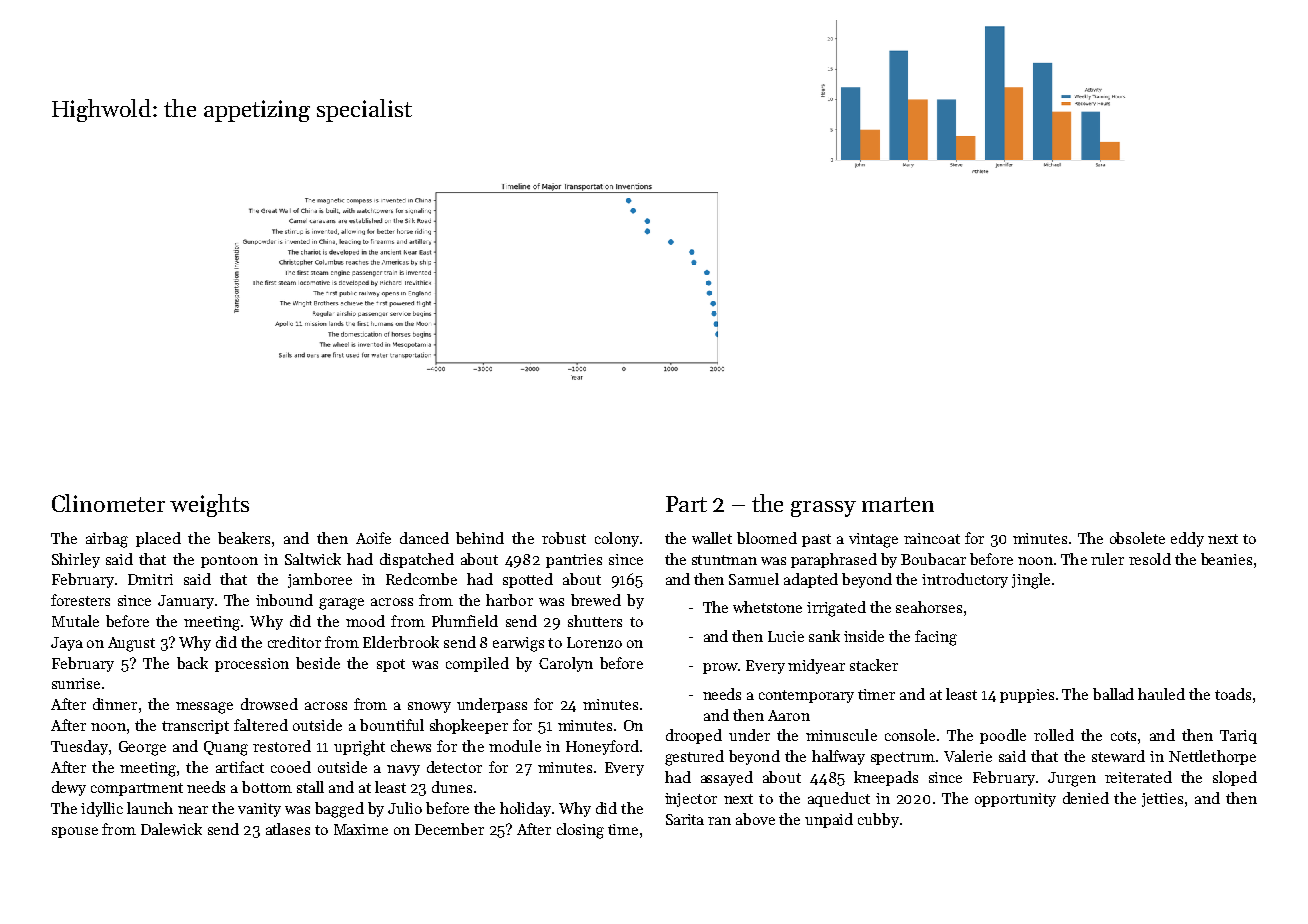 The height and width of the document is (924, 1308). I want to click on closing, so click(580, 831).
